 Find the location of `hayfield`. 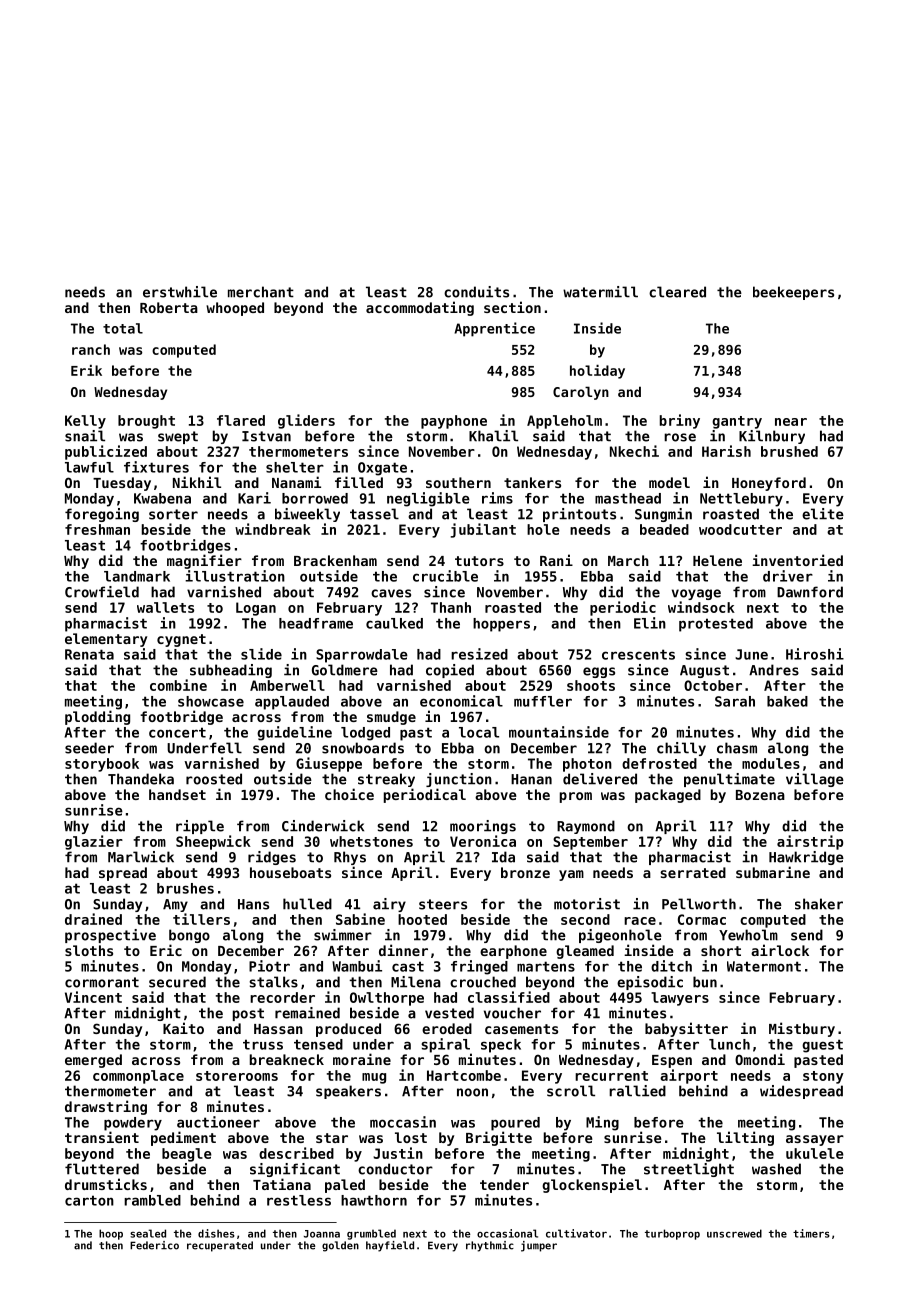

hayfield is located at coordinates (390, 1246).
